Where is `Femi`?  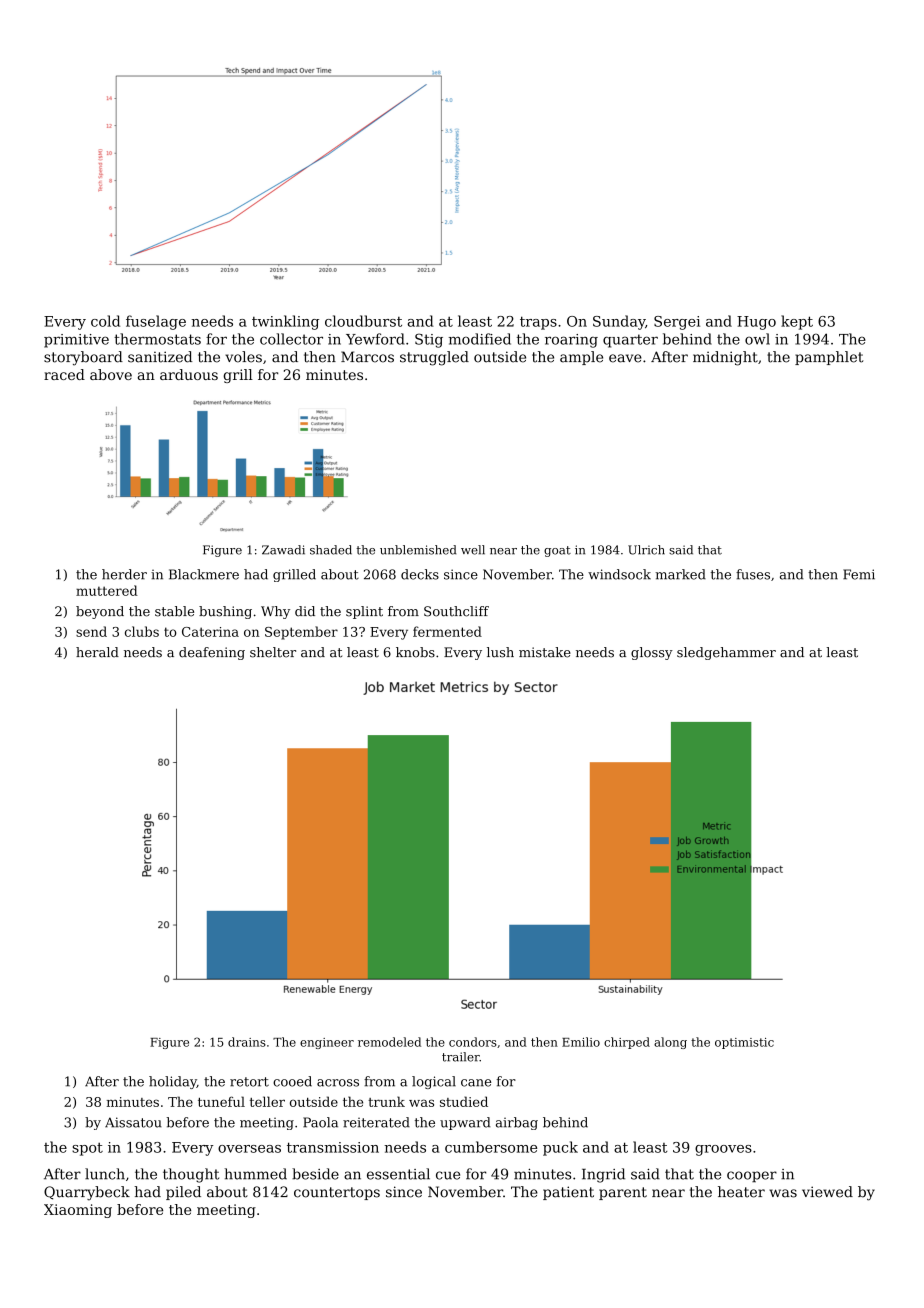
Femi is located at coordinates (859, 574).
